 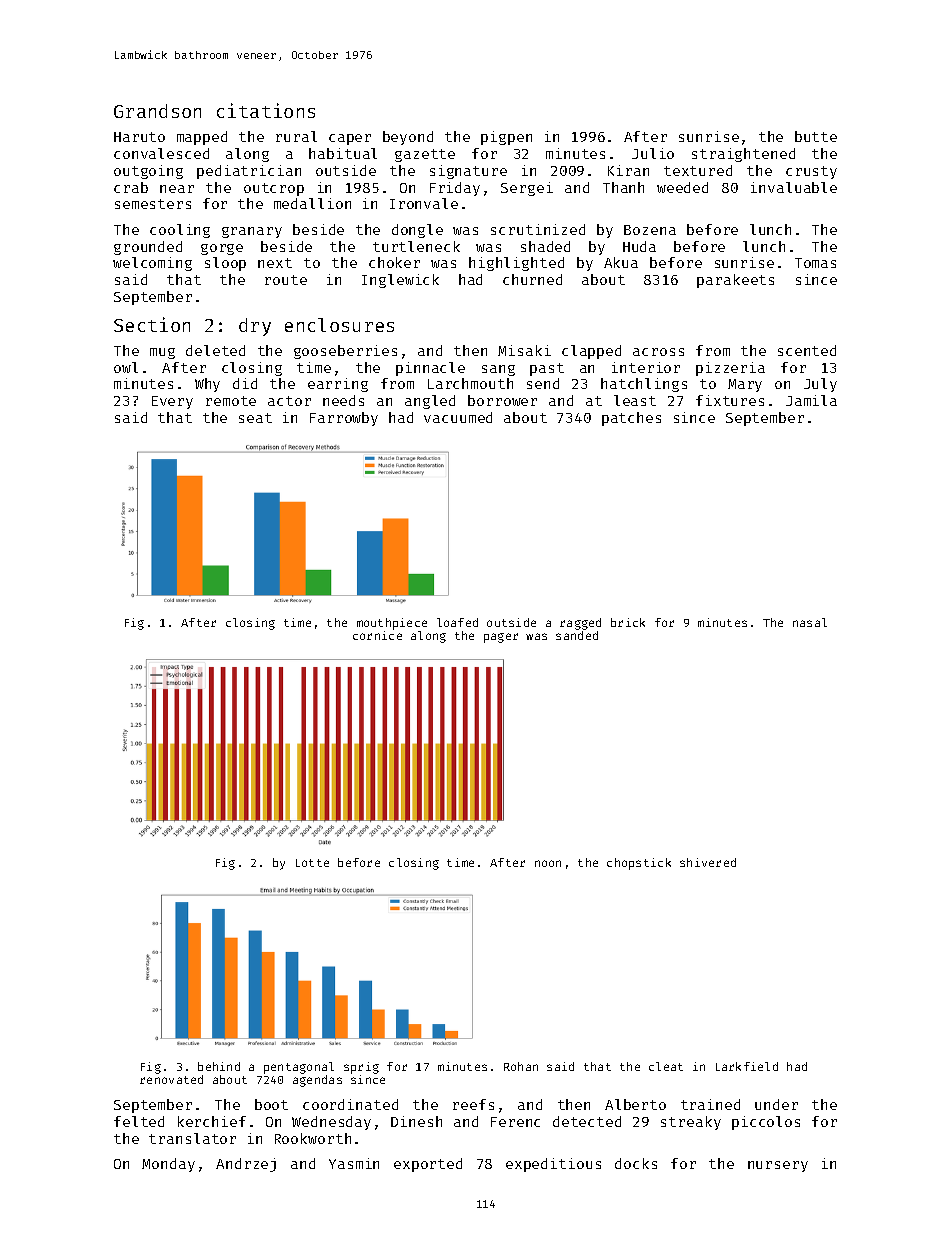 What do you see at coordinates (219, 1066) in the screenshot?
I see `behind` at bounding box center [219, 1066].
